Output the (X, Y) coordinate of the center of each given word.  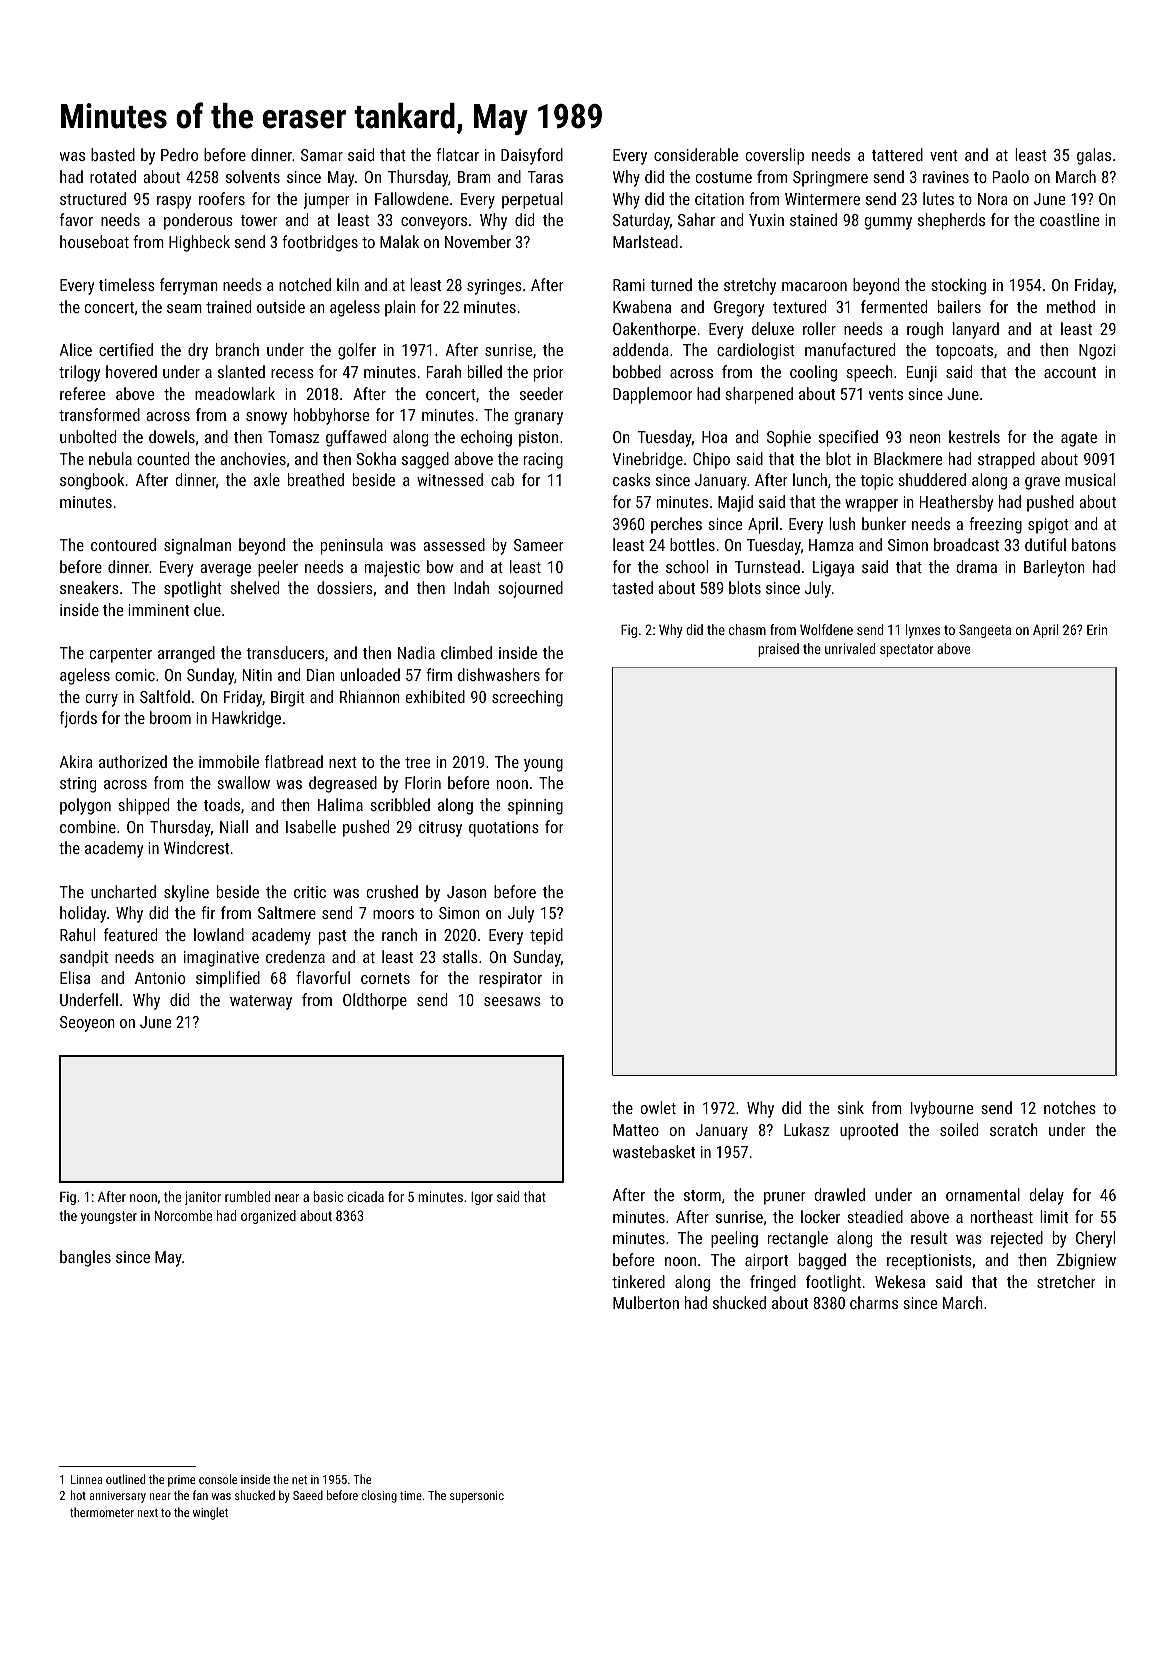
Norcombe (183, 1215)
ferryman (189, 286)
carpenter (121, 655)
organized (268, 1217)
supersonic (477, 1497)
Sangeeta (985, 631)
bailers (959, 306)
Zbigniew (1086, 1261)
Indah (471, 587)
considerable (696, 154)
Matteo (636, 1130)
